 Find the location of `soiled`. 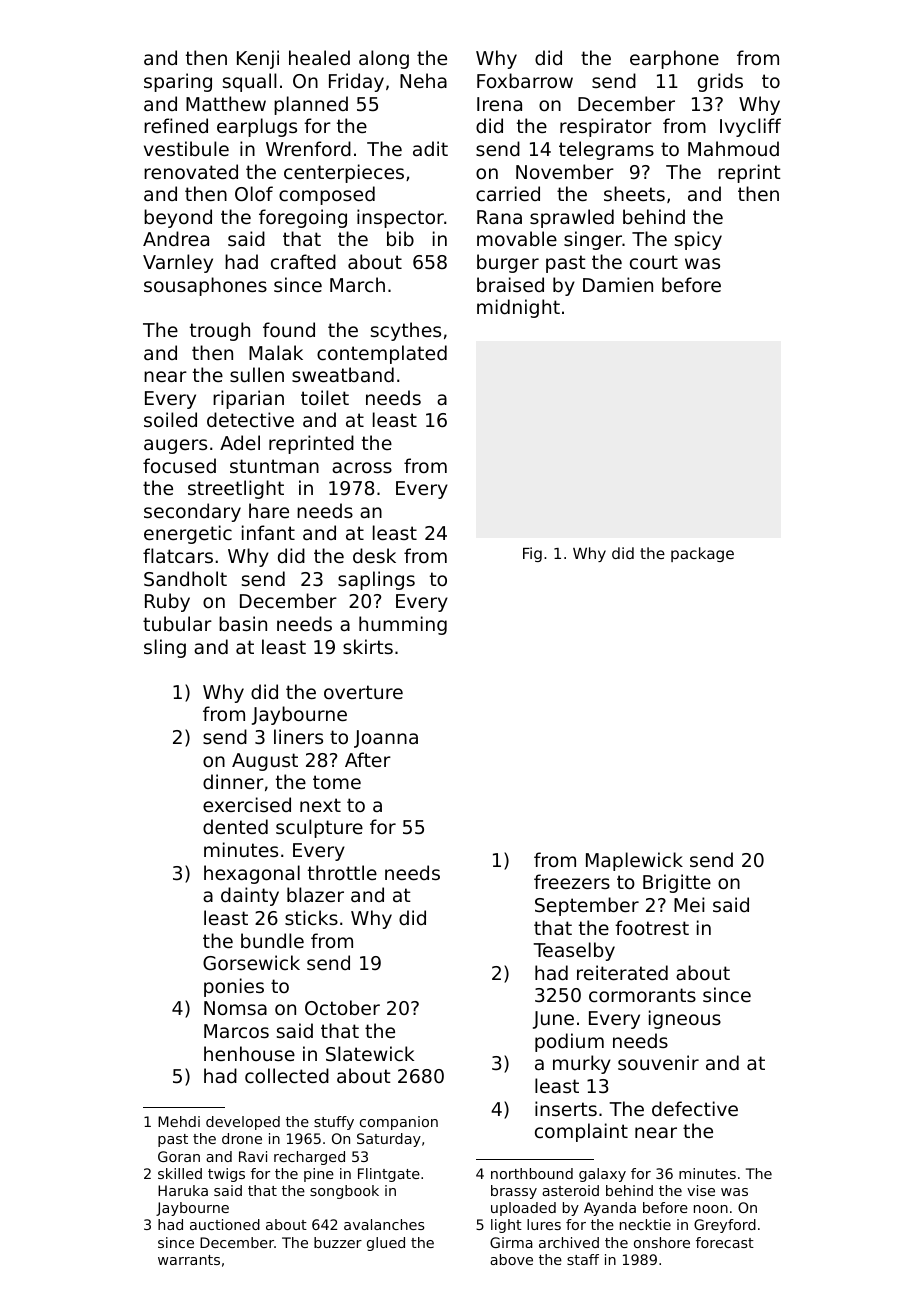

soiled is located at coordinates (170, 419).
